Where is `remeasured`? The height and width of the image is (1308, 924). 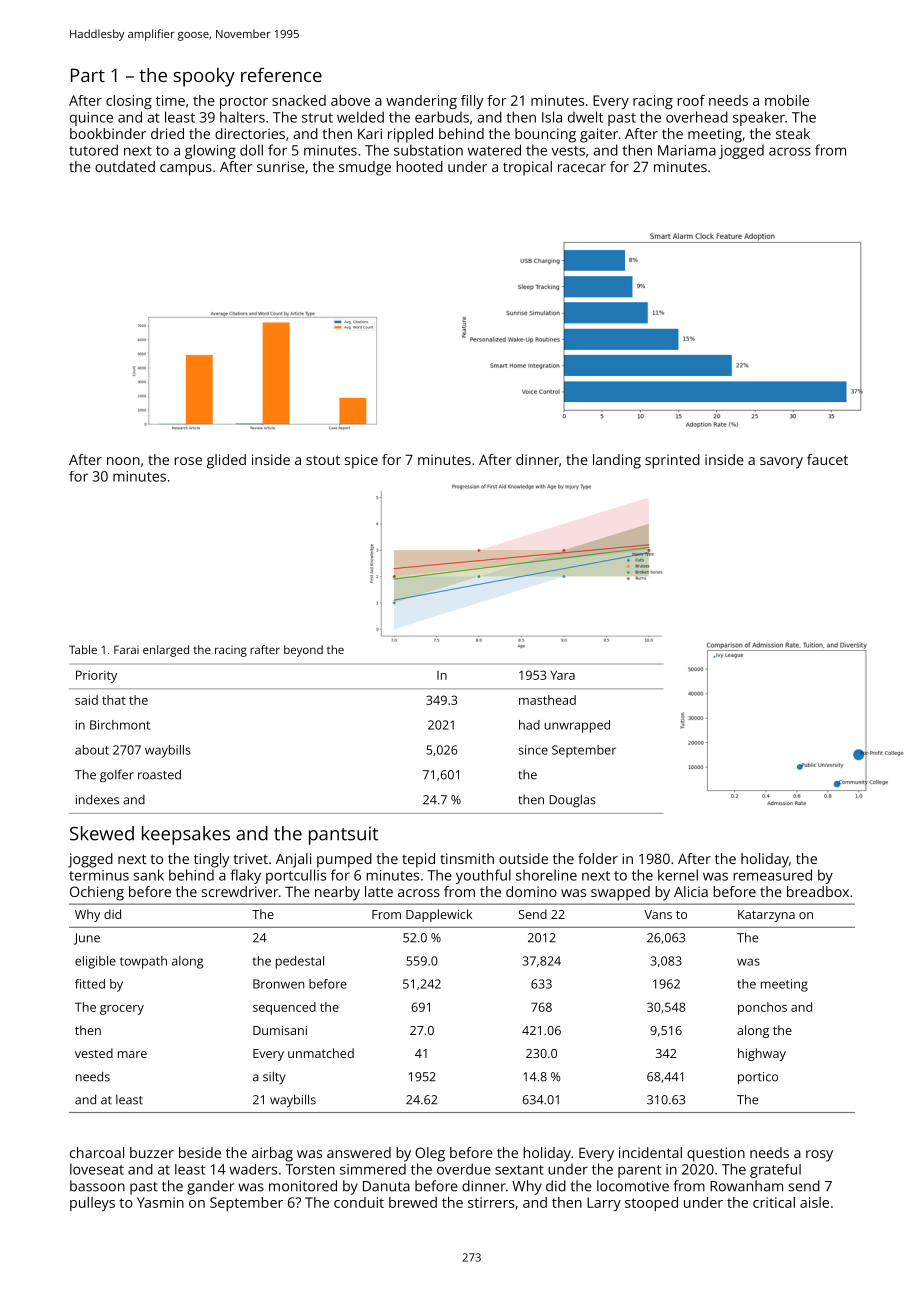 remeasured is located at coordinates (772, 875).
